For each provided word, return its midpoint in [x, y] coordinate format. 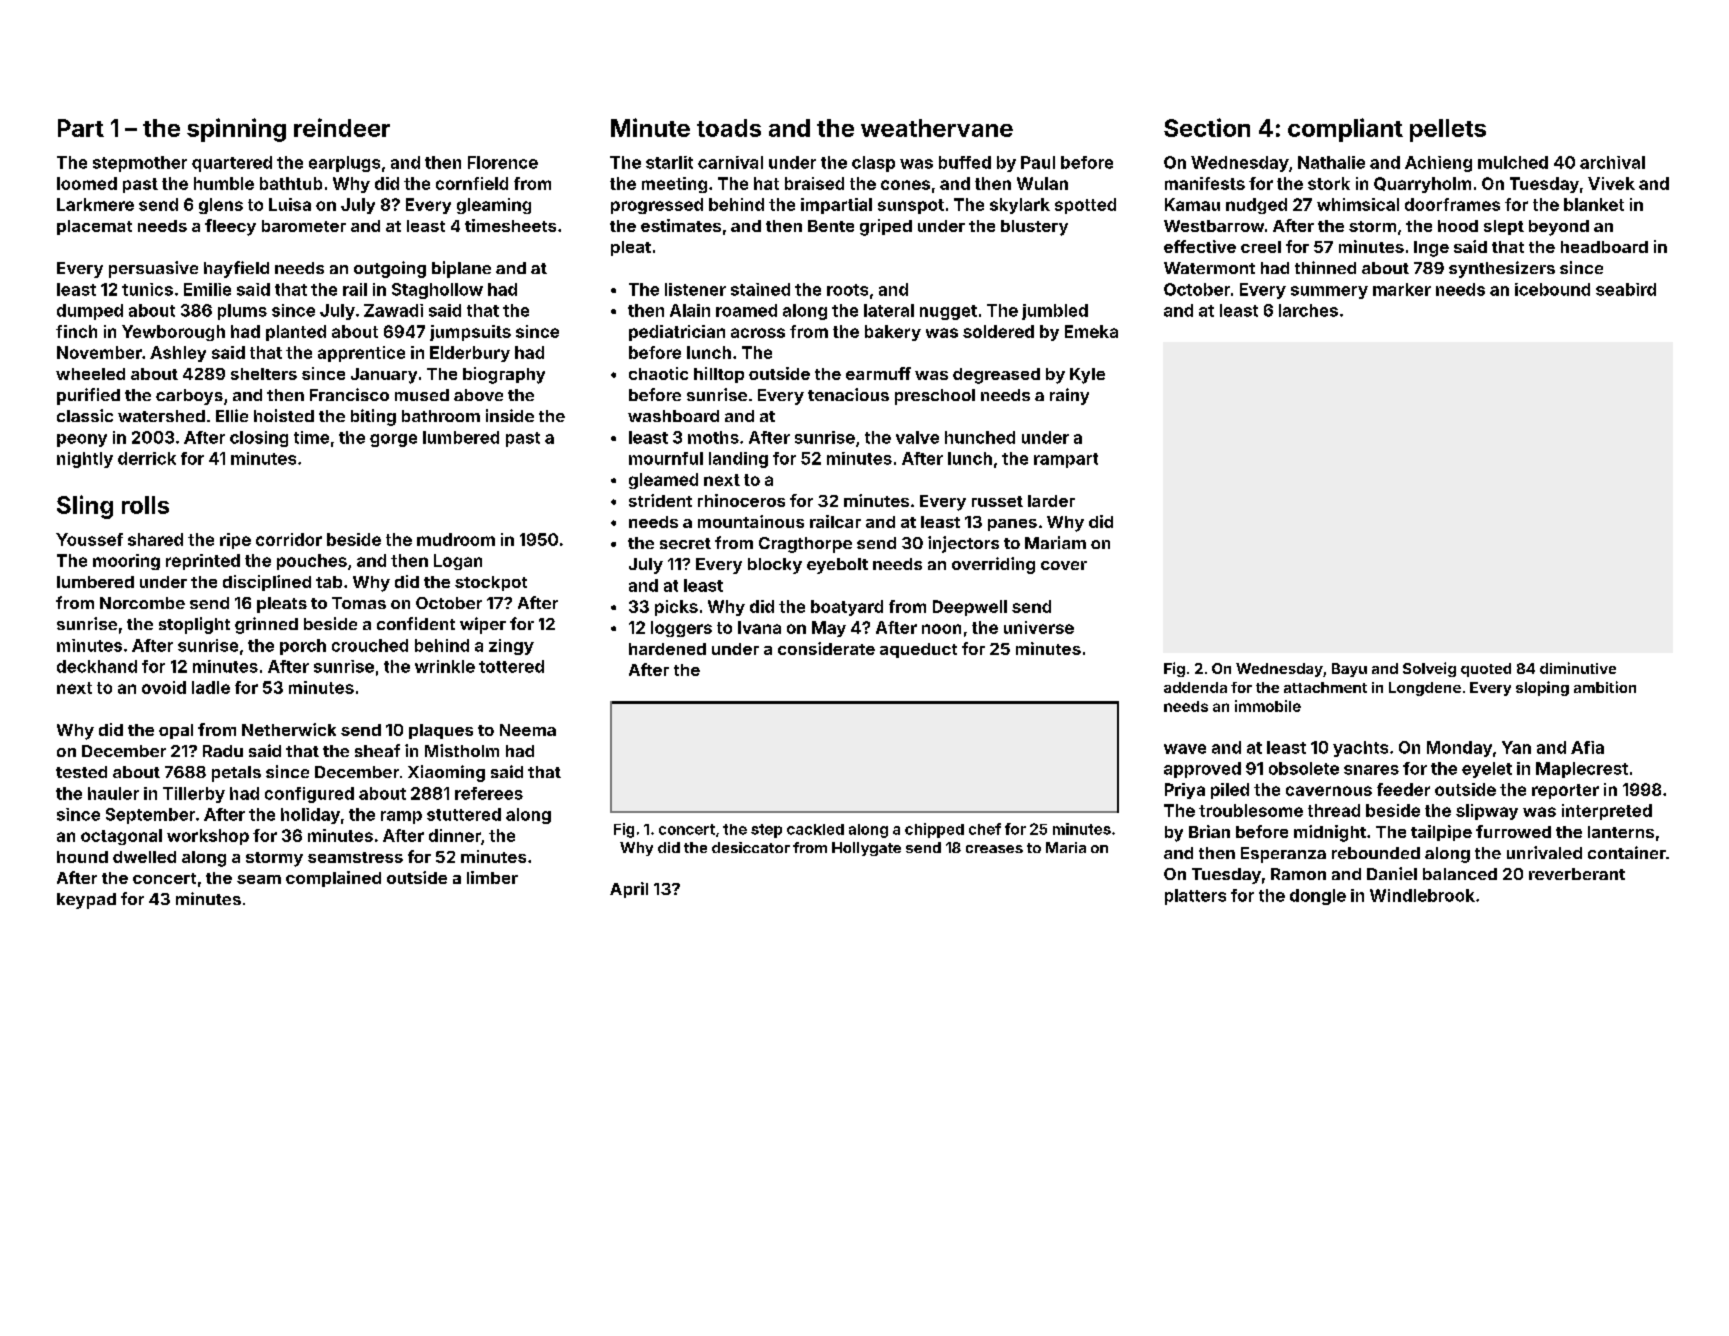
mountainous [751, 521]
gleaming [494, 206]
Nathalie [1331, 162]
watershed [161, 416]
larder [1051, 501]
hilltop [719, 375]
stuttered [464, 814]
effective [1200, 246]
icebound [1552, 289]
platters [1195, 897]
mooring [126, 562]
